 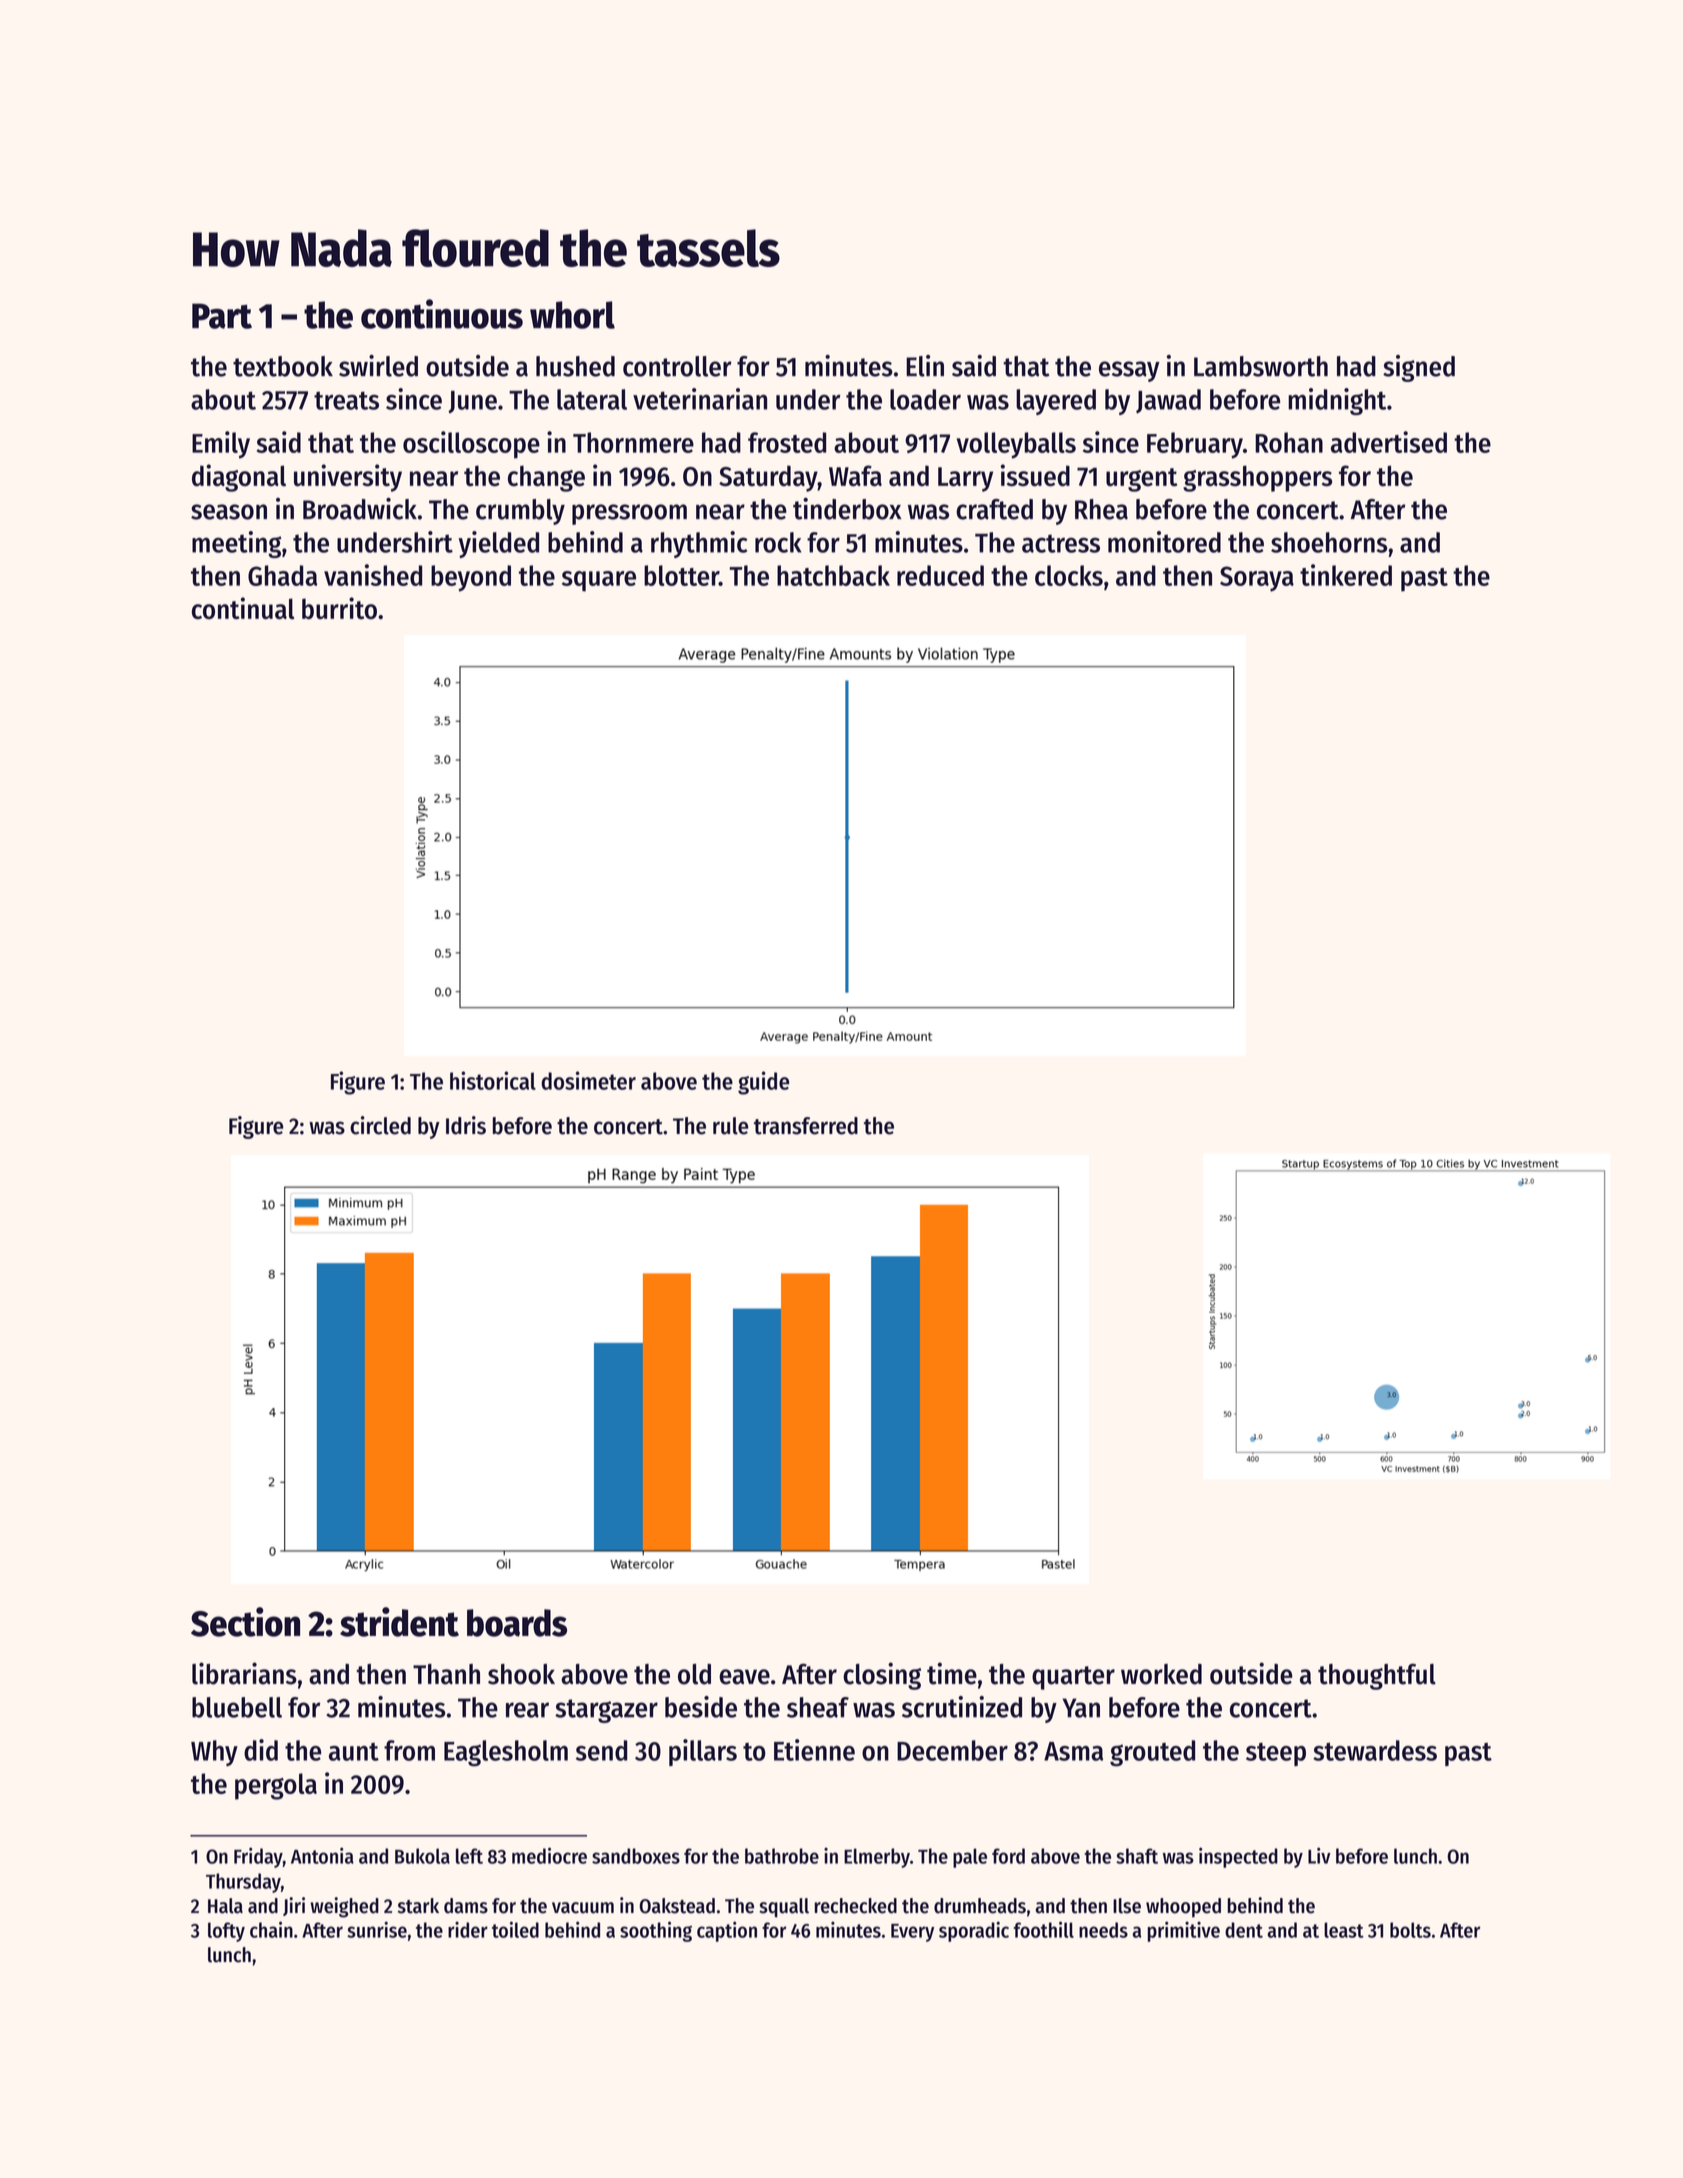 I want to click on guide, so click(x=763, y=1083).
